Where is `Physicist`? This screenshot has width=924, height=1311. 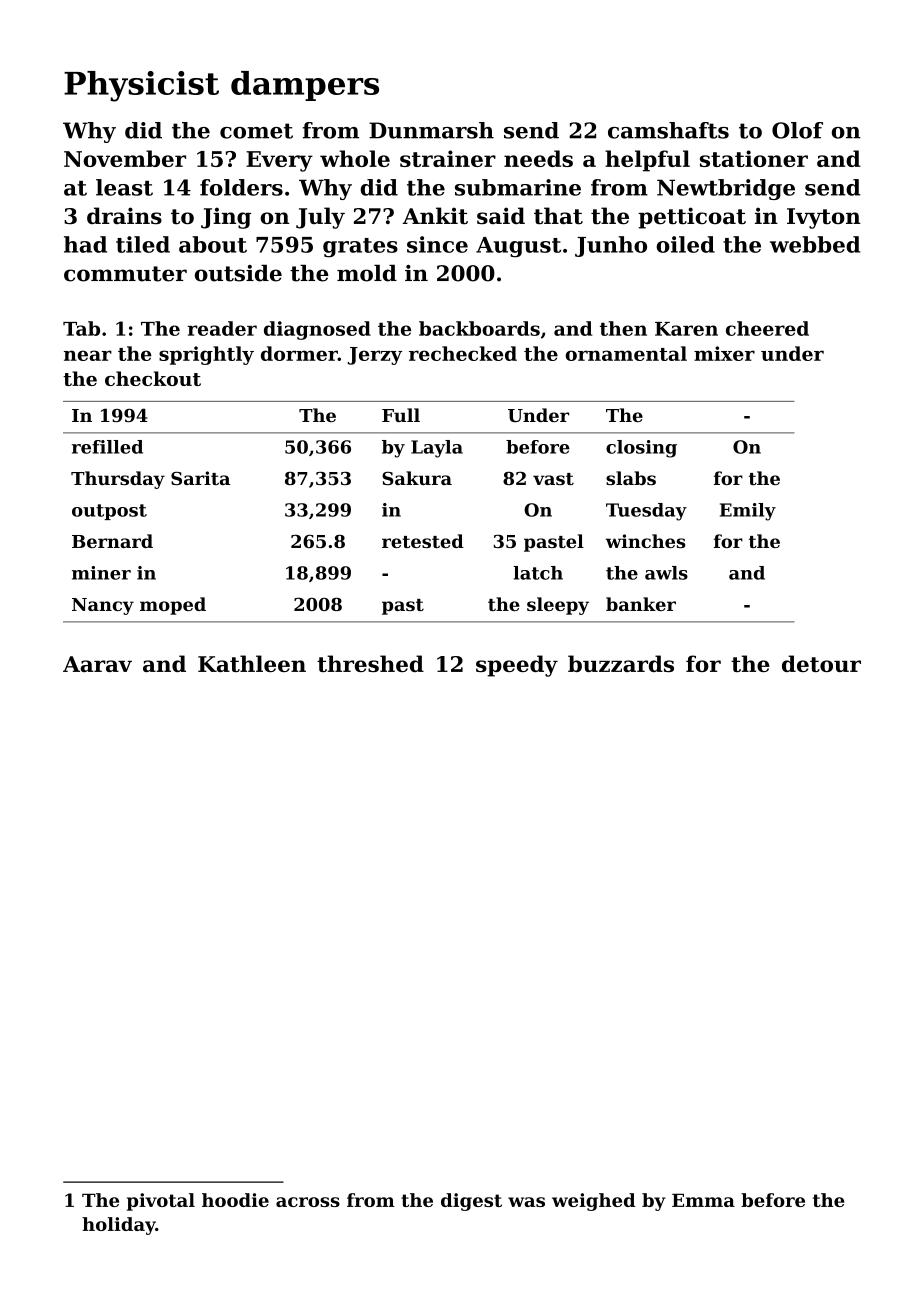 Physicist is located at coordinates (141, 86).
